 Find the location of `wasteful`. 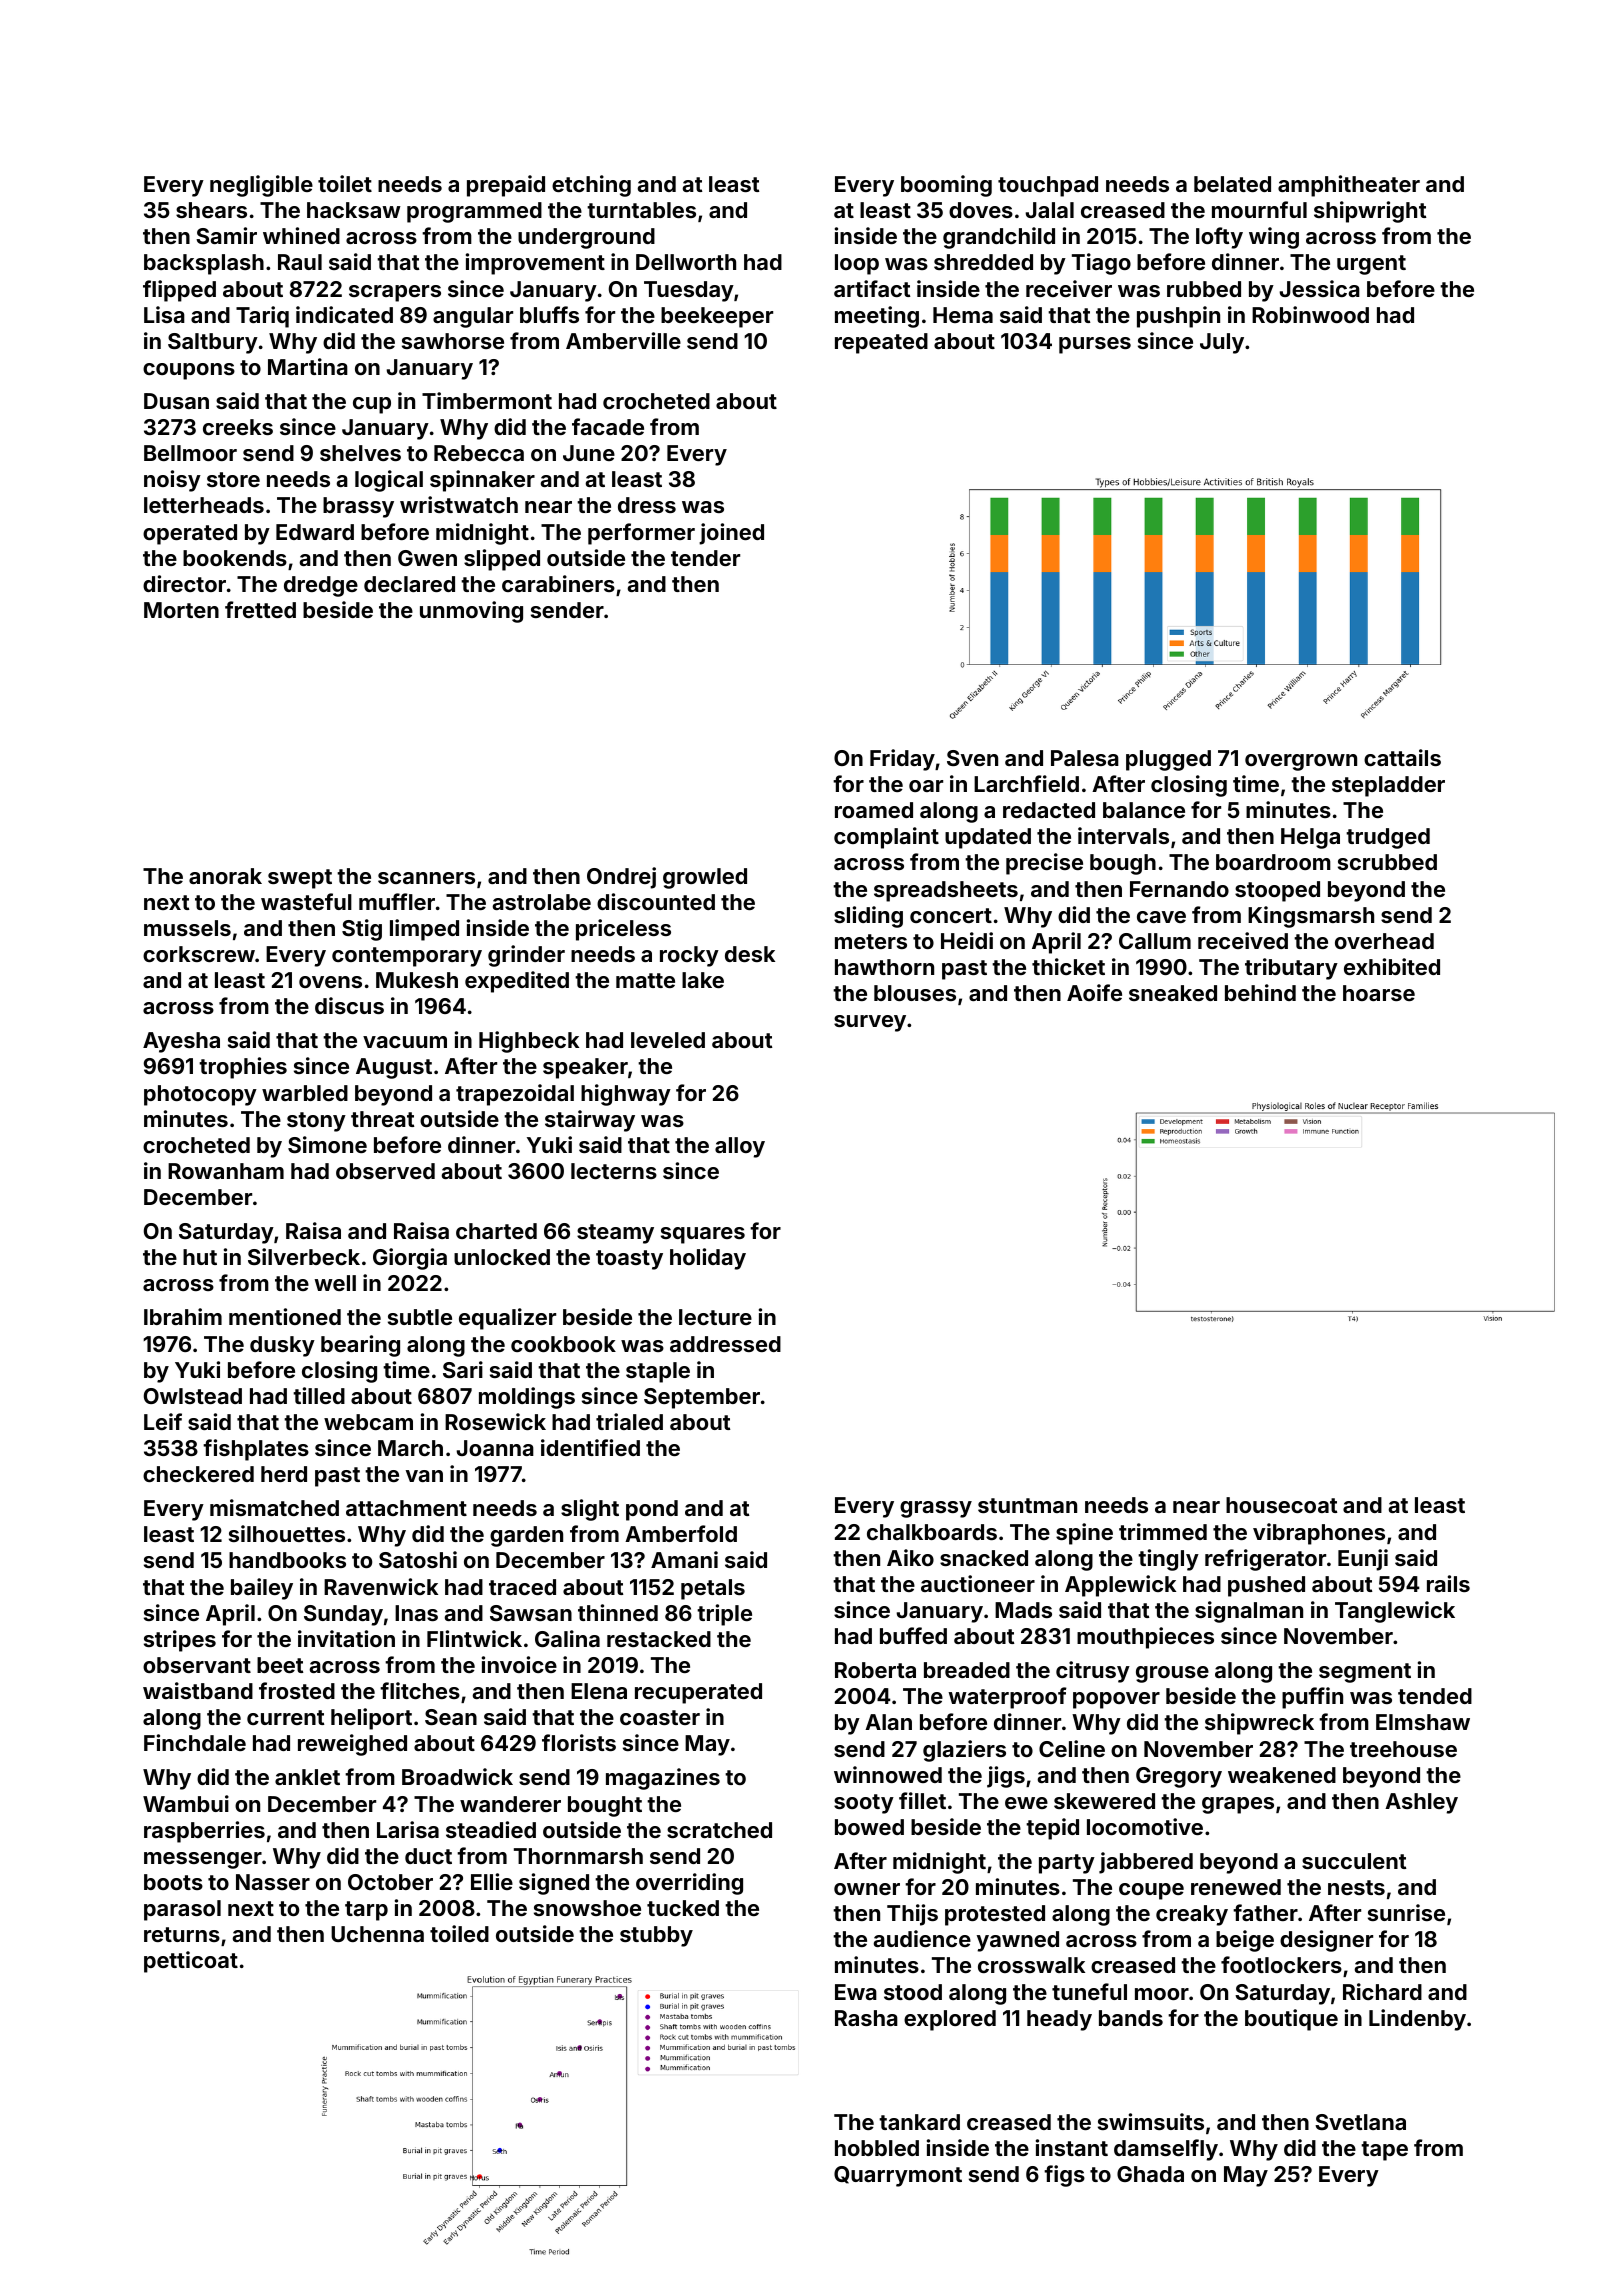

wasteful is located at coordinates (306, 901).
